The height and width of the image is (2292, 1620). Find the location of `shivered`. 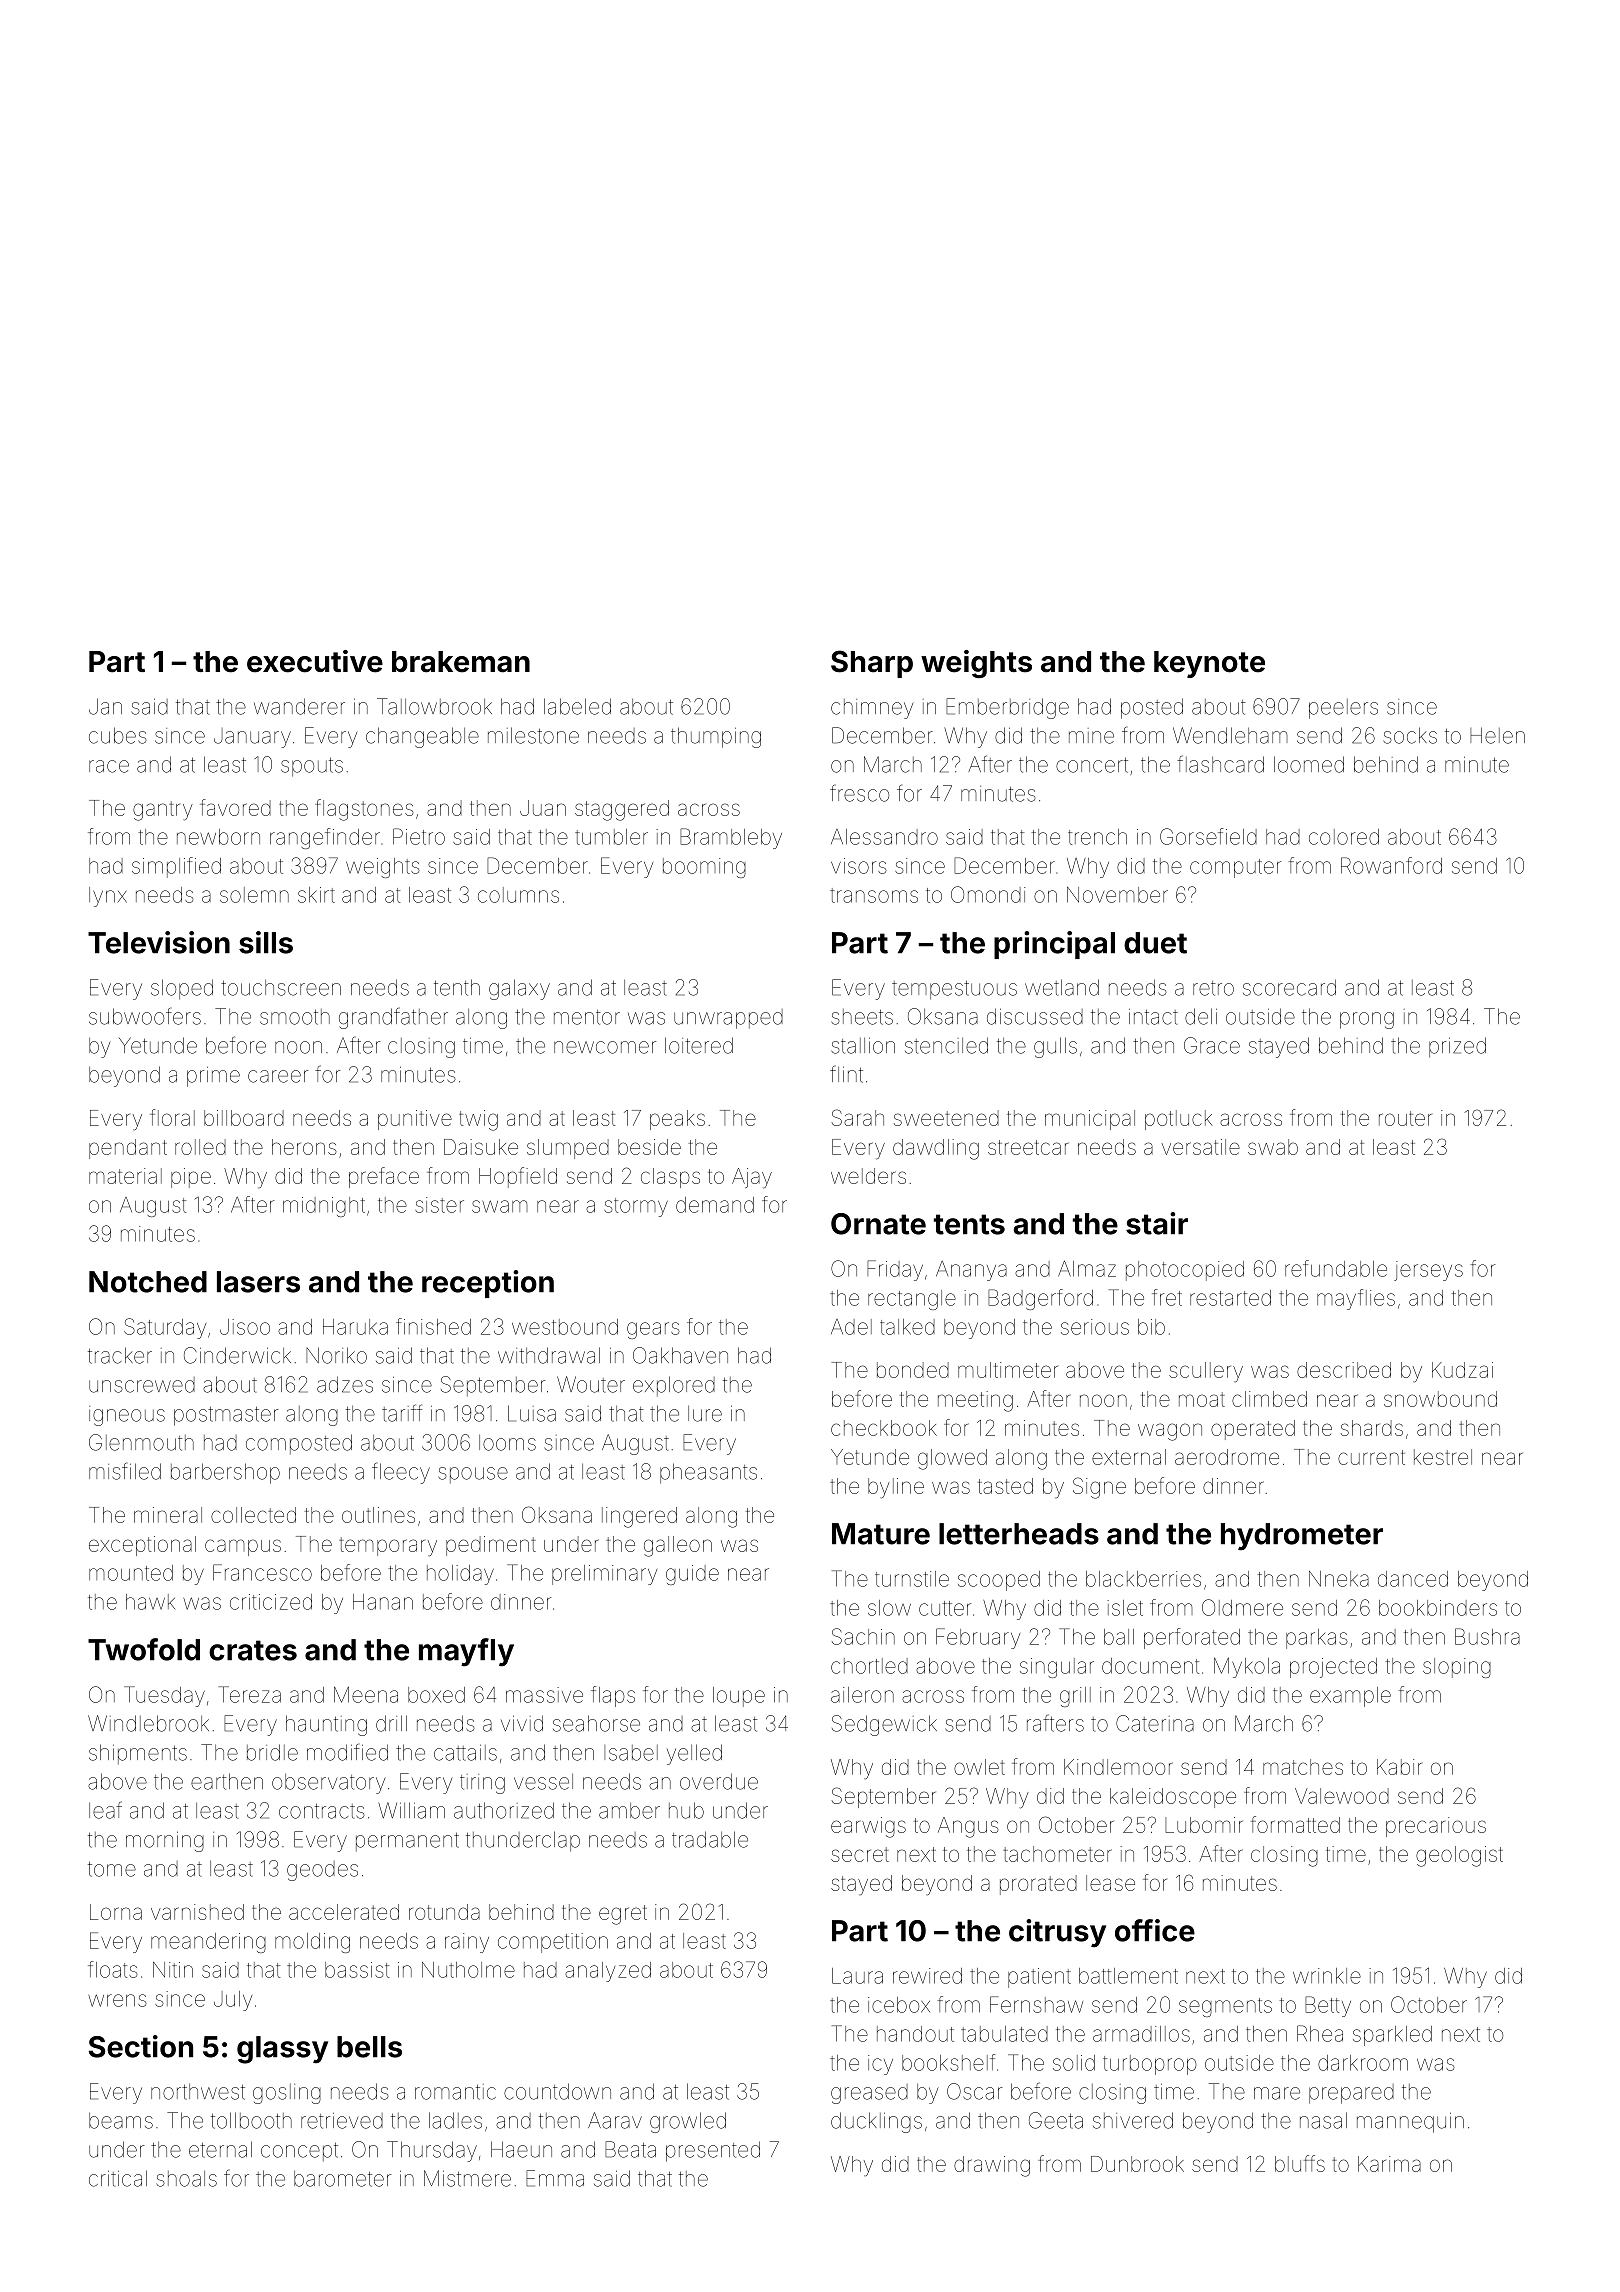

shivered is located at coordinates (1133, 2120).
